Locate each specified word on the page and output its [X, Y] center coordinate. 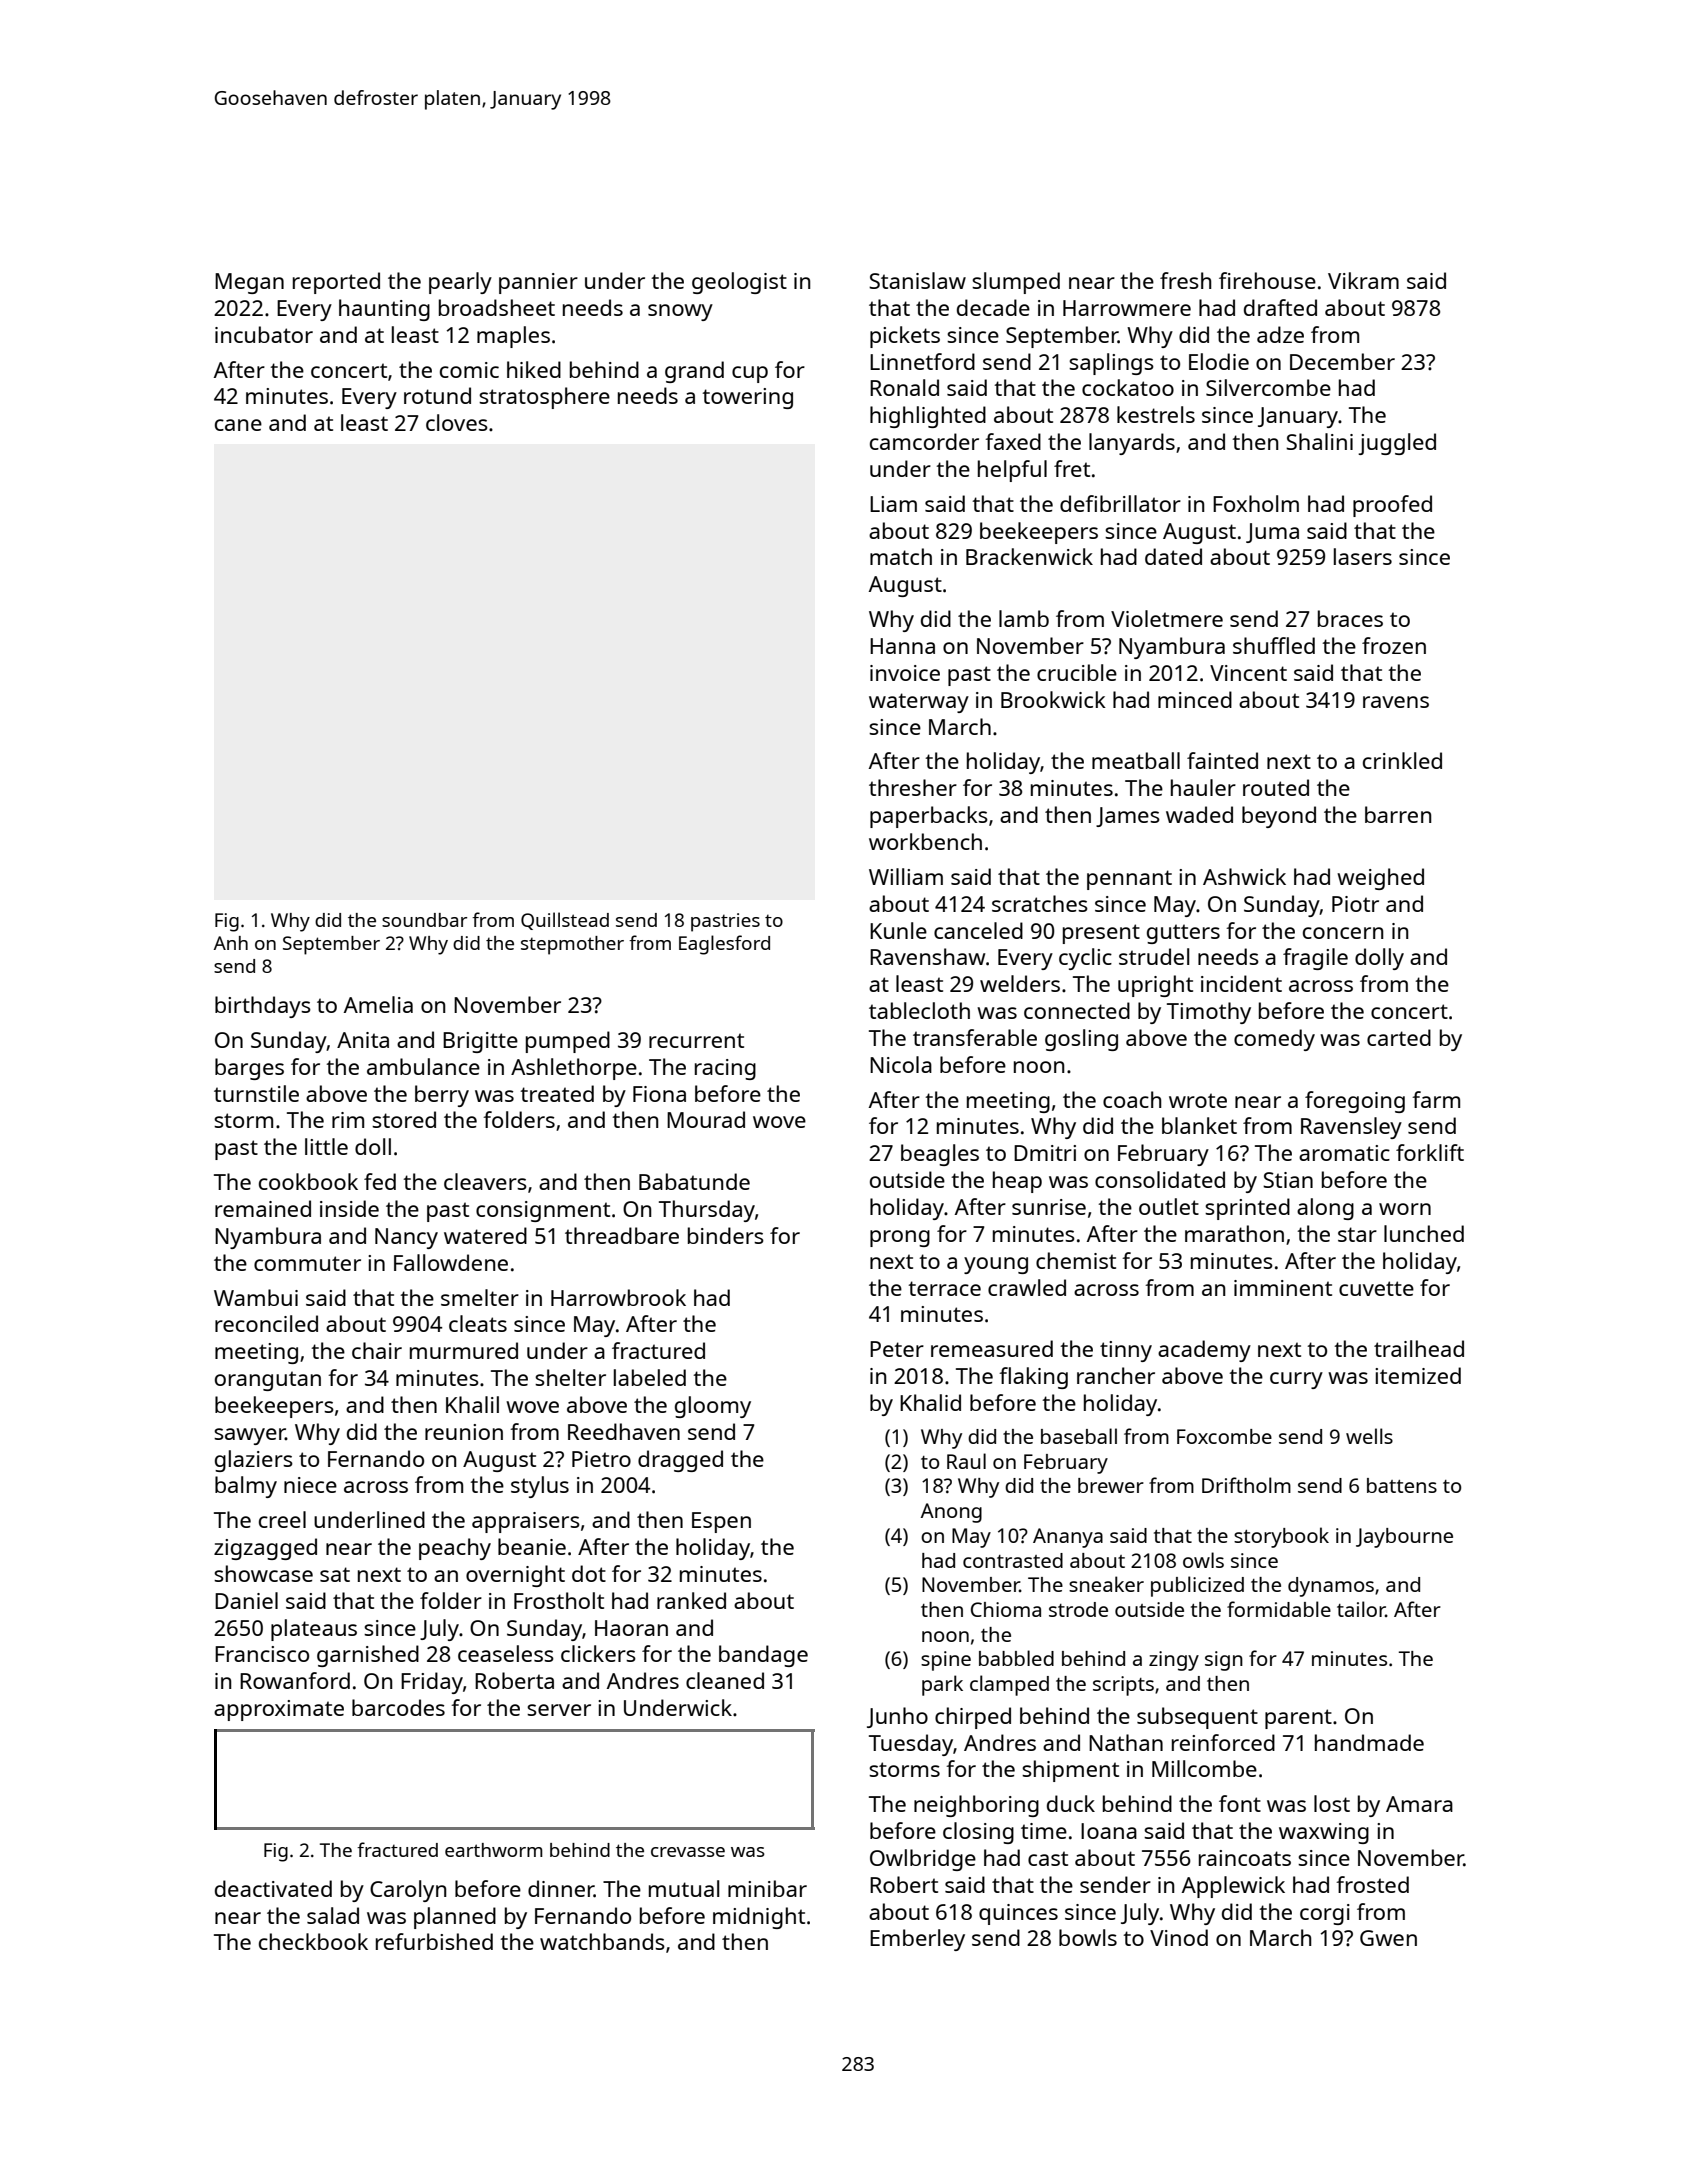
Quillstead [565, 921]
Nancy [406, 1238]
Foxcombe [1224, 1436]
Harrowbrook [618, 1297]
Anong [951, 1513]
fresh [1185, 280]
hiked [534, 369]
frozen [1394, 645]
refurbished [434, 1941]
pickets [905, 337]
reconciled [266, 1323]
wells [1369, 1436]
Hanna [902, 646]
